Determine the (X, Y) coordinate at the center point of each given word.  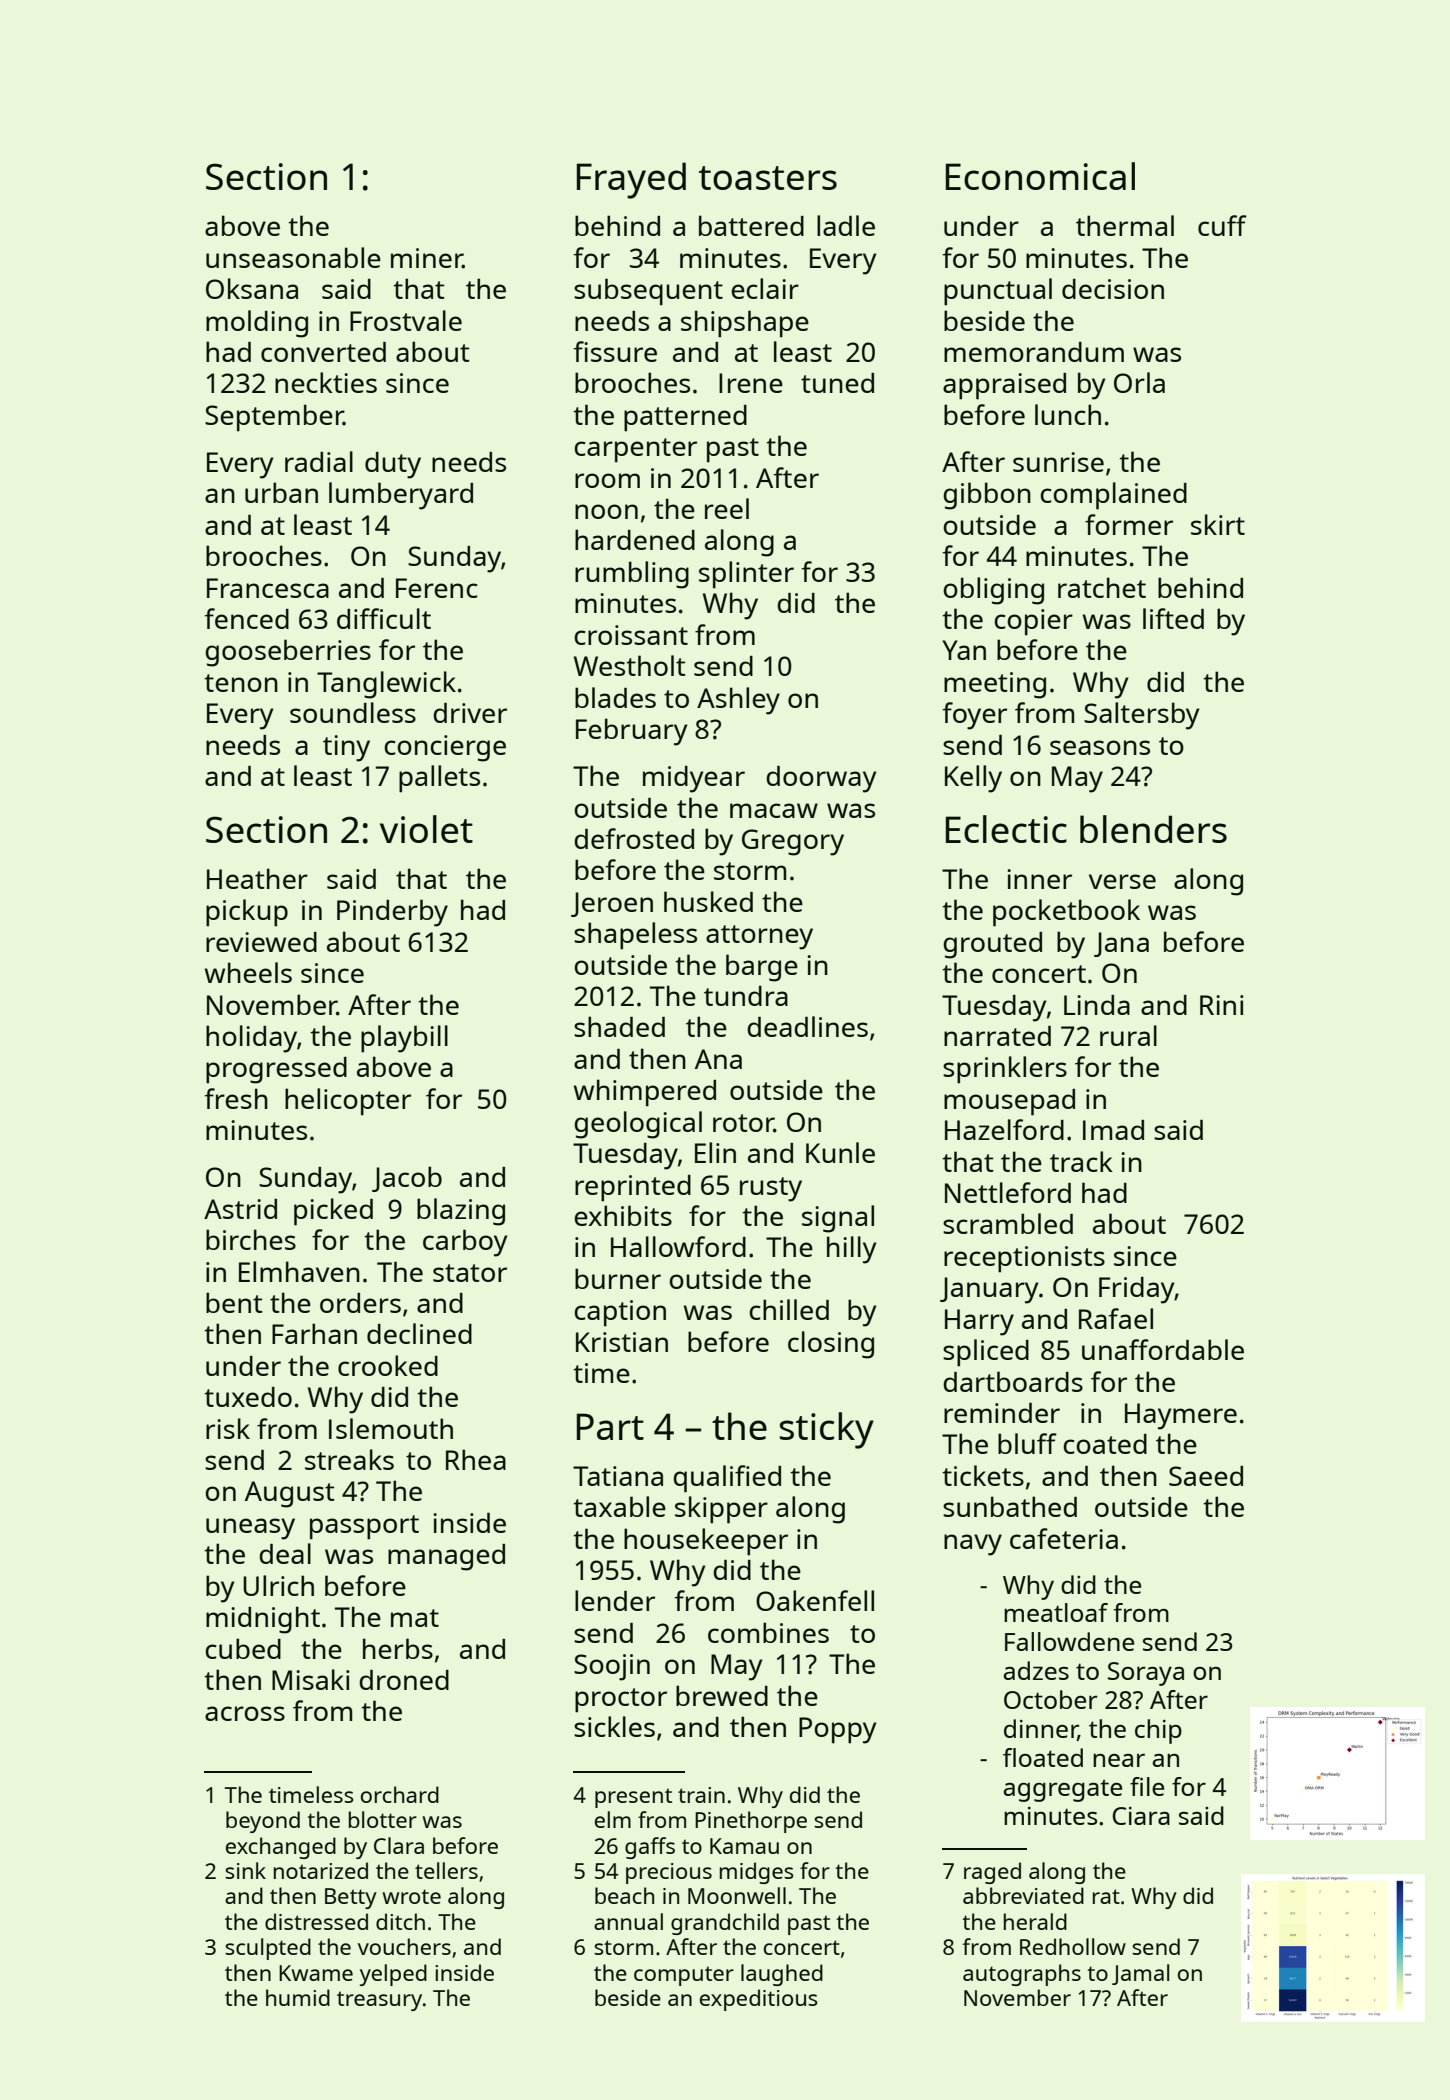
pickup (247, 913)
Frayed (631, 180)
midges (757, 1873)
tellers (446, 1870)
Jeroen (612, 904)
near (1119, 1760)
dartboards (1013, 1381)
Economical (1040, 176)
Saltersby (1141, 716)
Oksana (252, 288)
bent (234, 1302)
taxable (619, 1506)
